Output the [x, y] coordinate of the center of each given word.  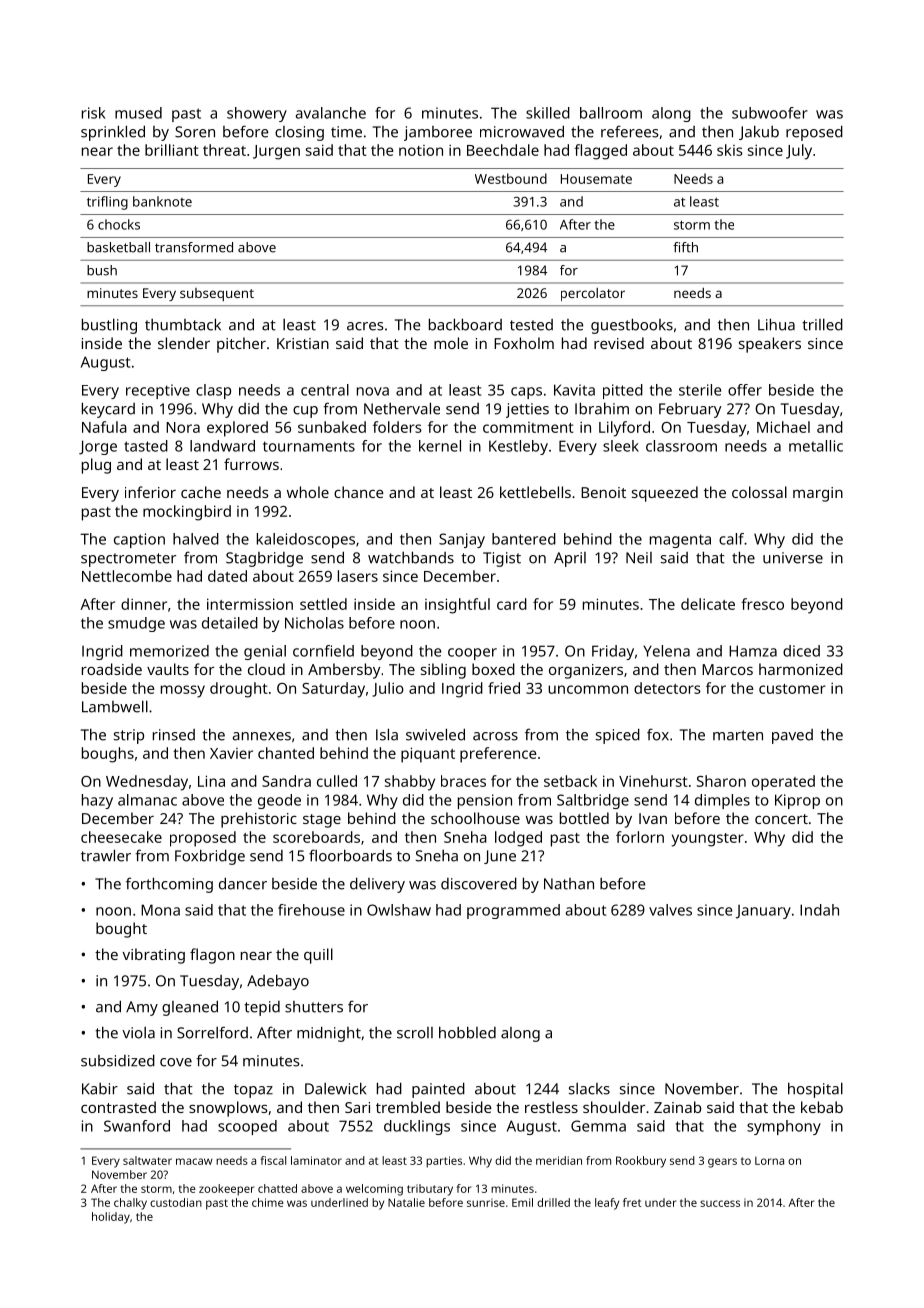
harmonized [801, 669]
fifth [685, 247]
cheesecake [121, 837]
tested [531, 325]
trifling [107, 203]
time [346, 132]
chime [268, 1202]
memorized [169, 651]
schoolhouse [475, 818]
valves [670, 910]
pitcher [241, 345]
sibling [443, 671]
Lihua [776, 324]
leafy [607, 1204]
